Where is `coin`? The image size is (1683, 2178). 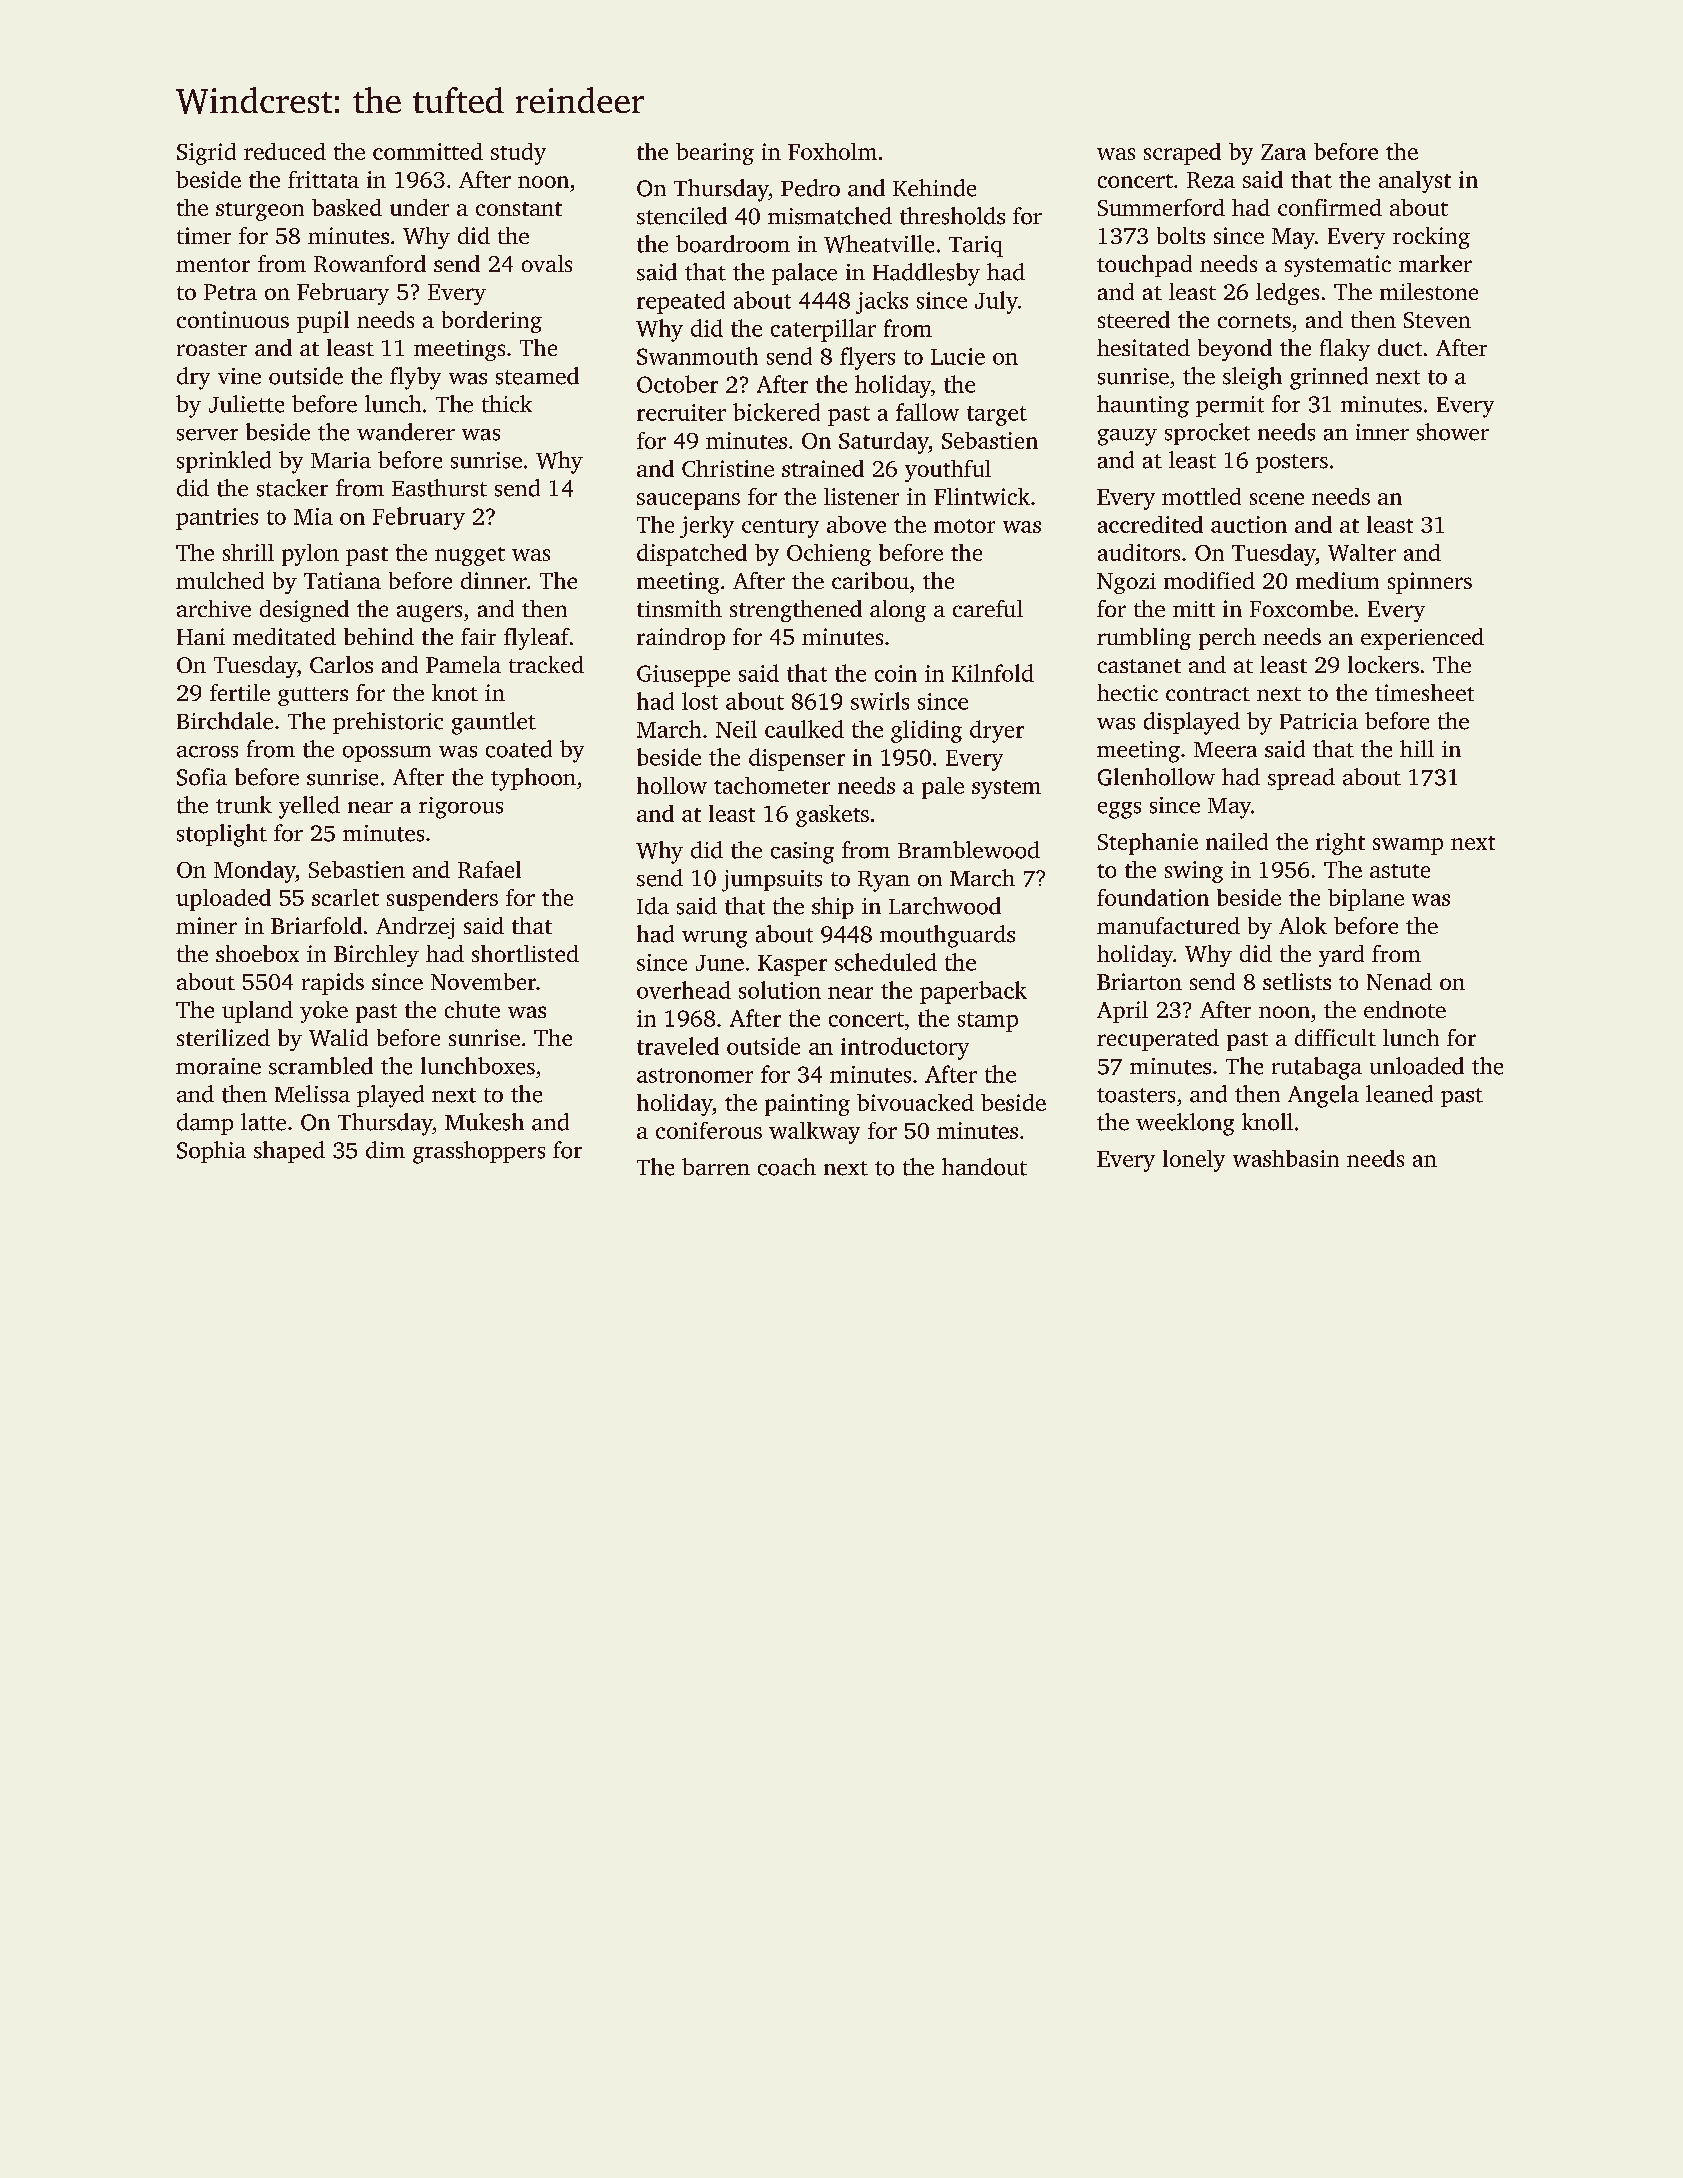 coin is located at coordinates (896, 673).
